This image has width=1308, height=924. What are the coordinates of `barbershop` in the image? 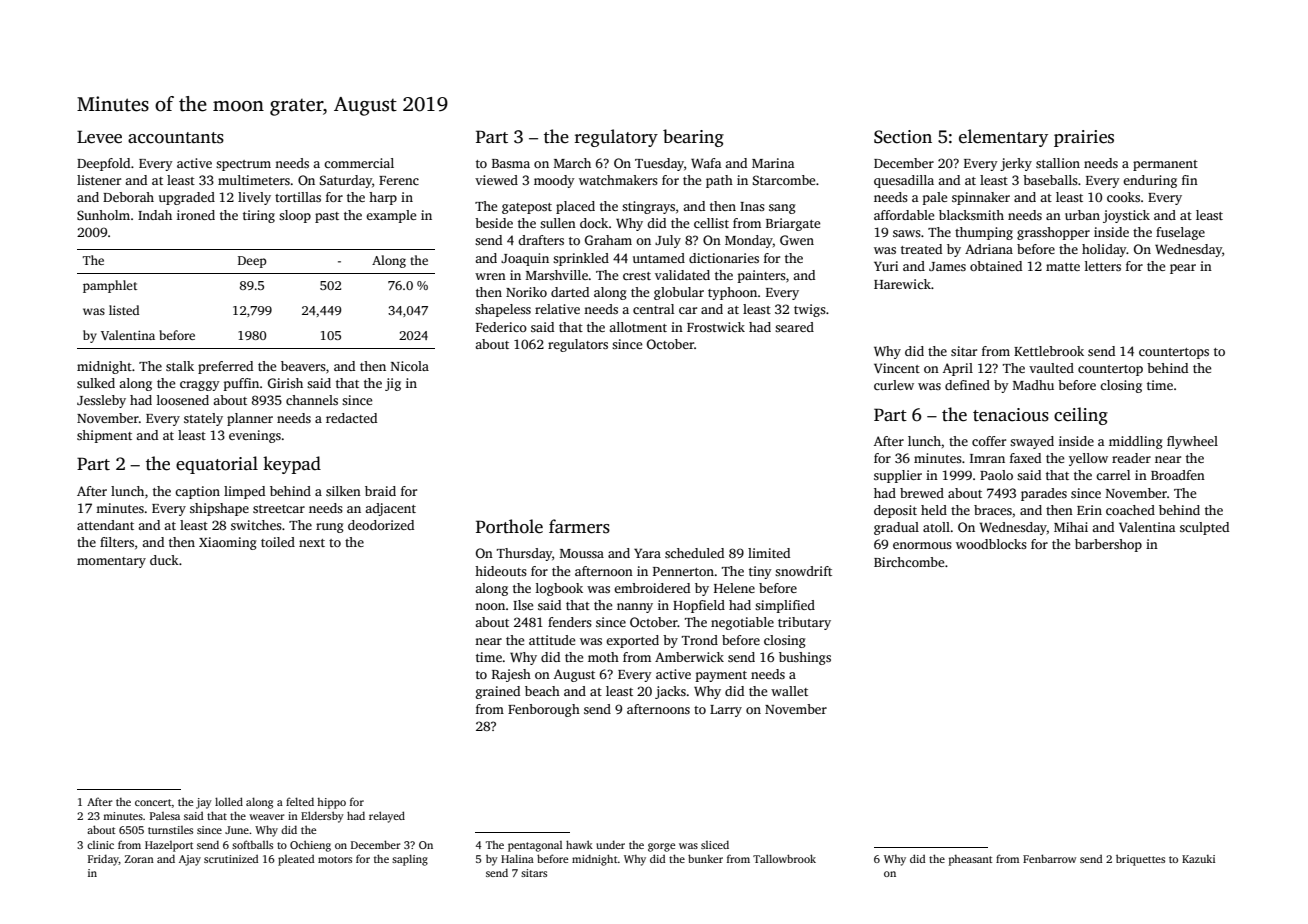 It's located at (1108, 545).
